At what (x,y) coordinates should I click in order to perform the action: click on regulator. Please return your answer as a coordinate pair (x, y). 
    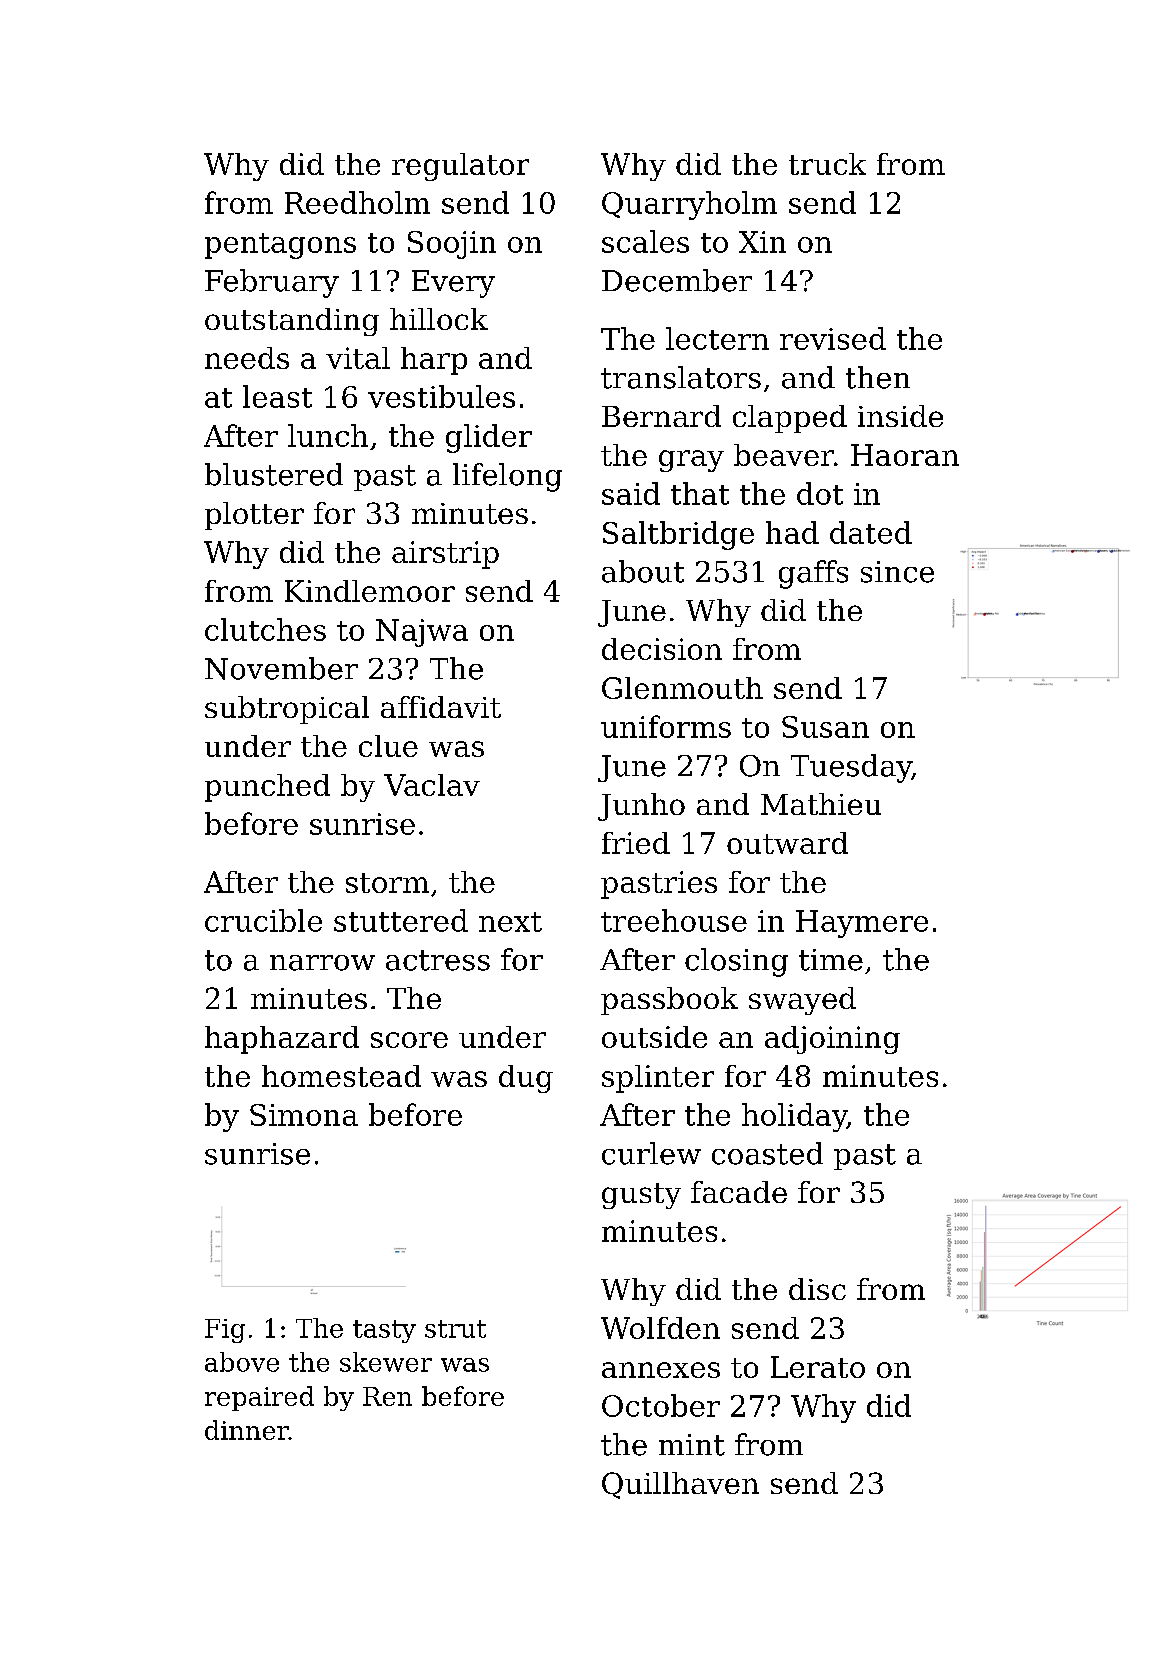
    Looking at the image, I should click on (460, 167).
